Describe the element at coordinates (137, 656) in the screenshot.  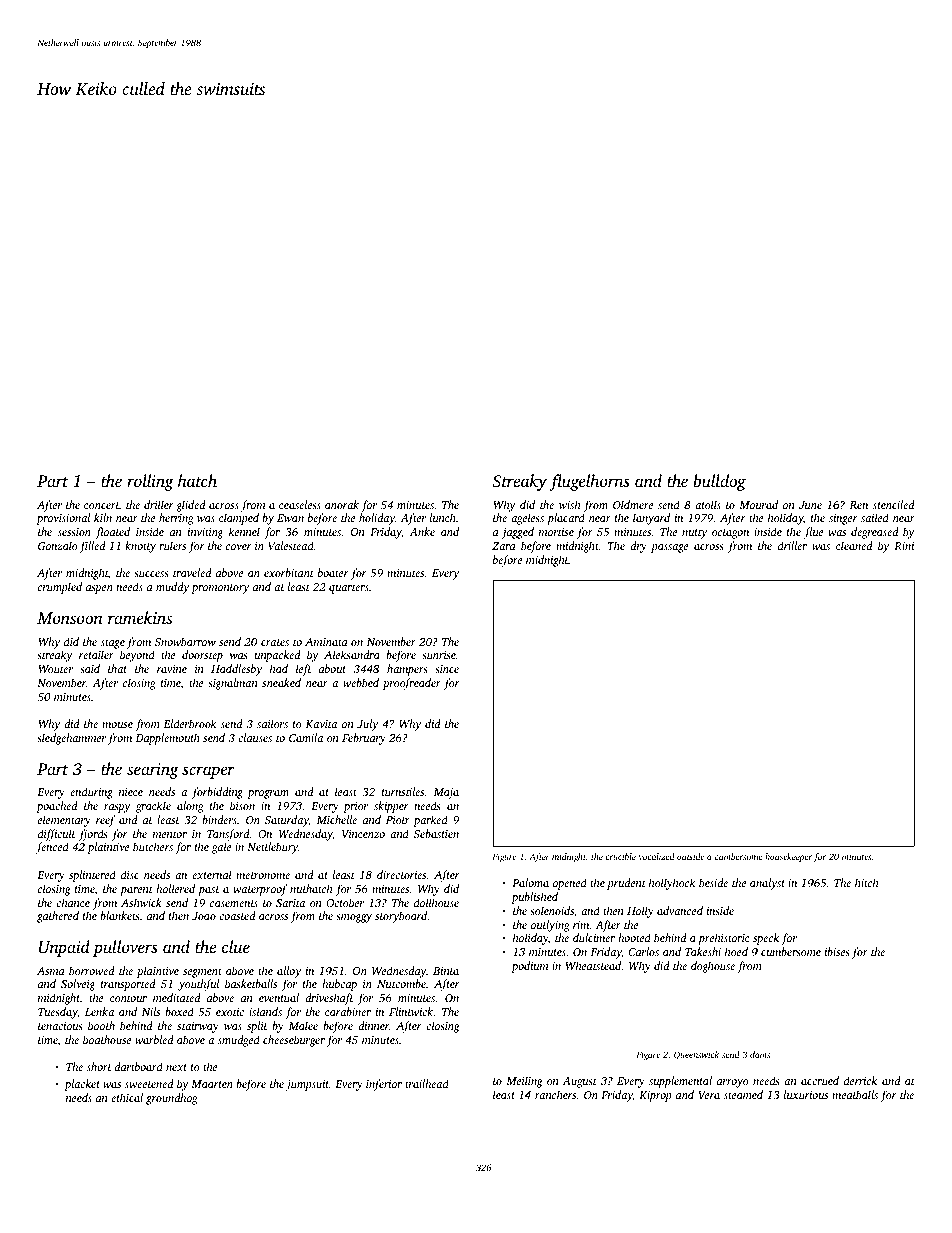
I see `beyond` at that location.
